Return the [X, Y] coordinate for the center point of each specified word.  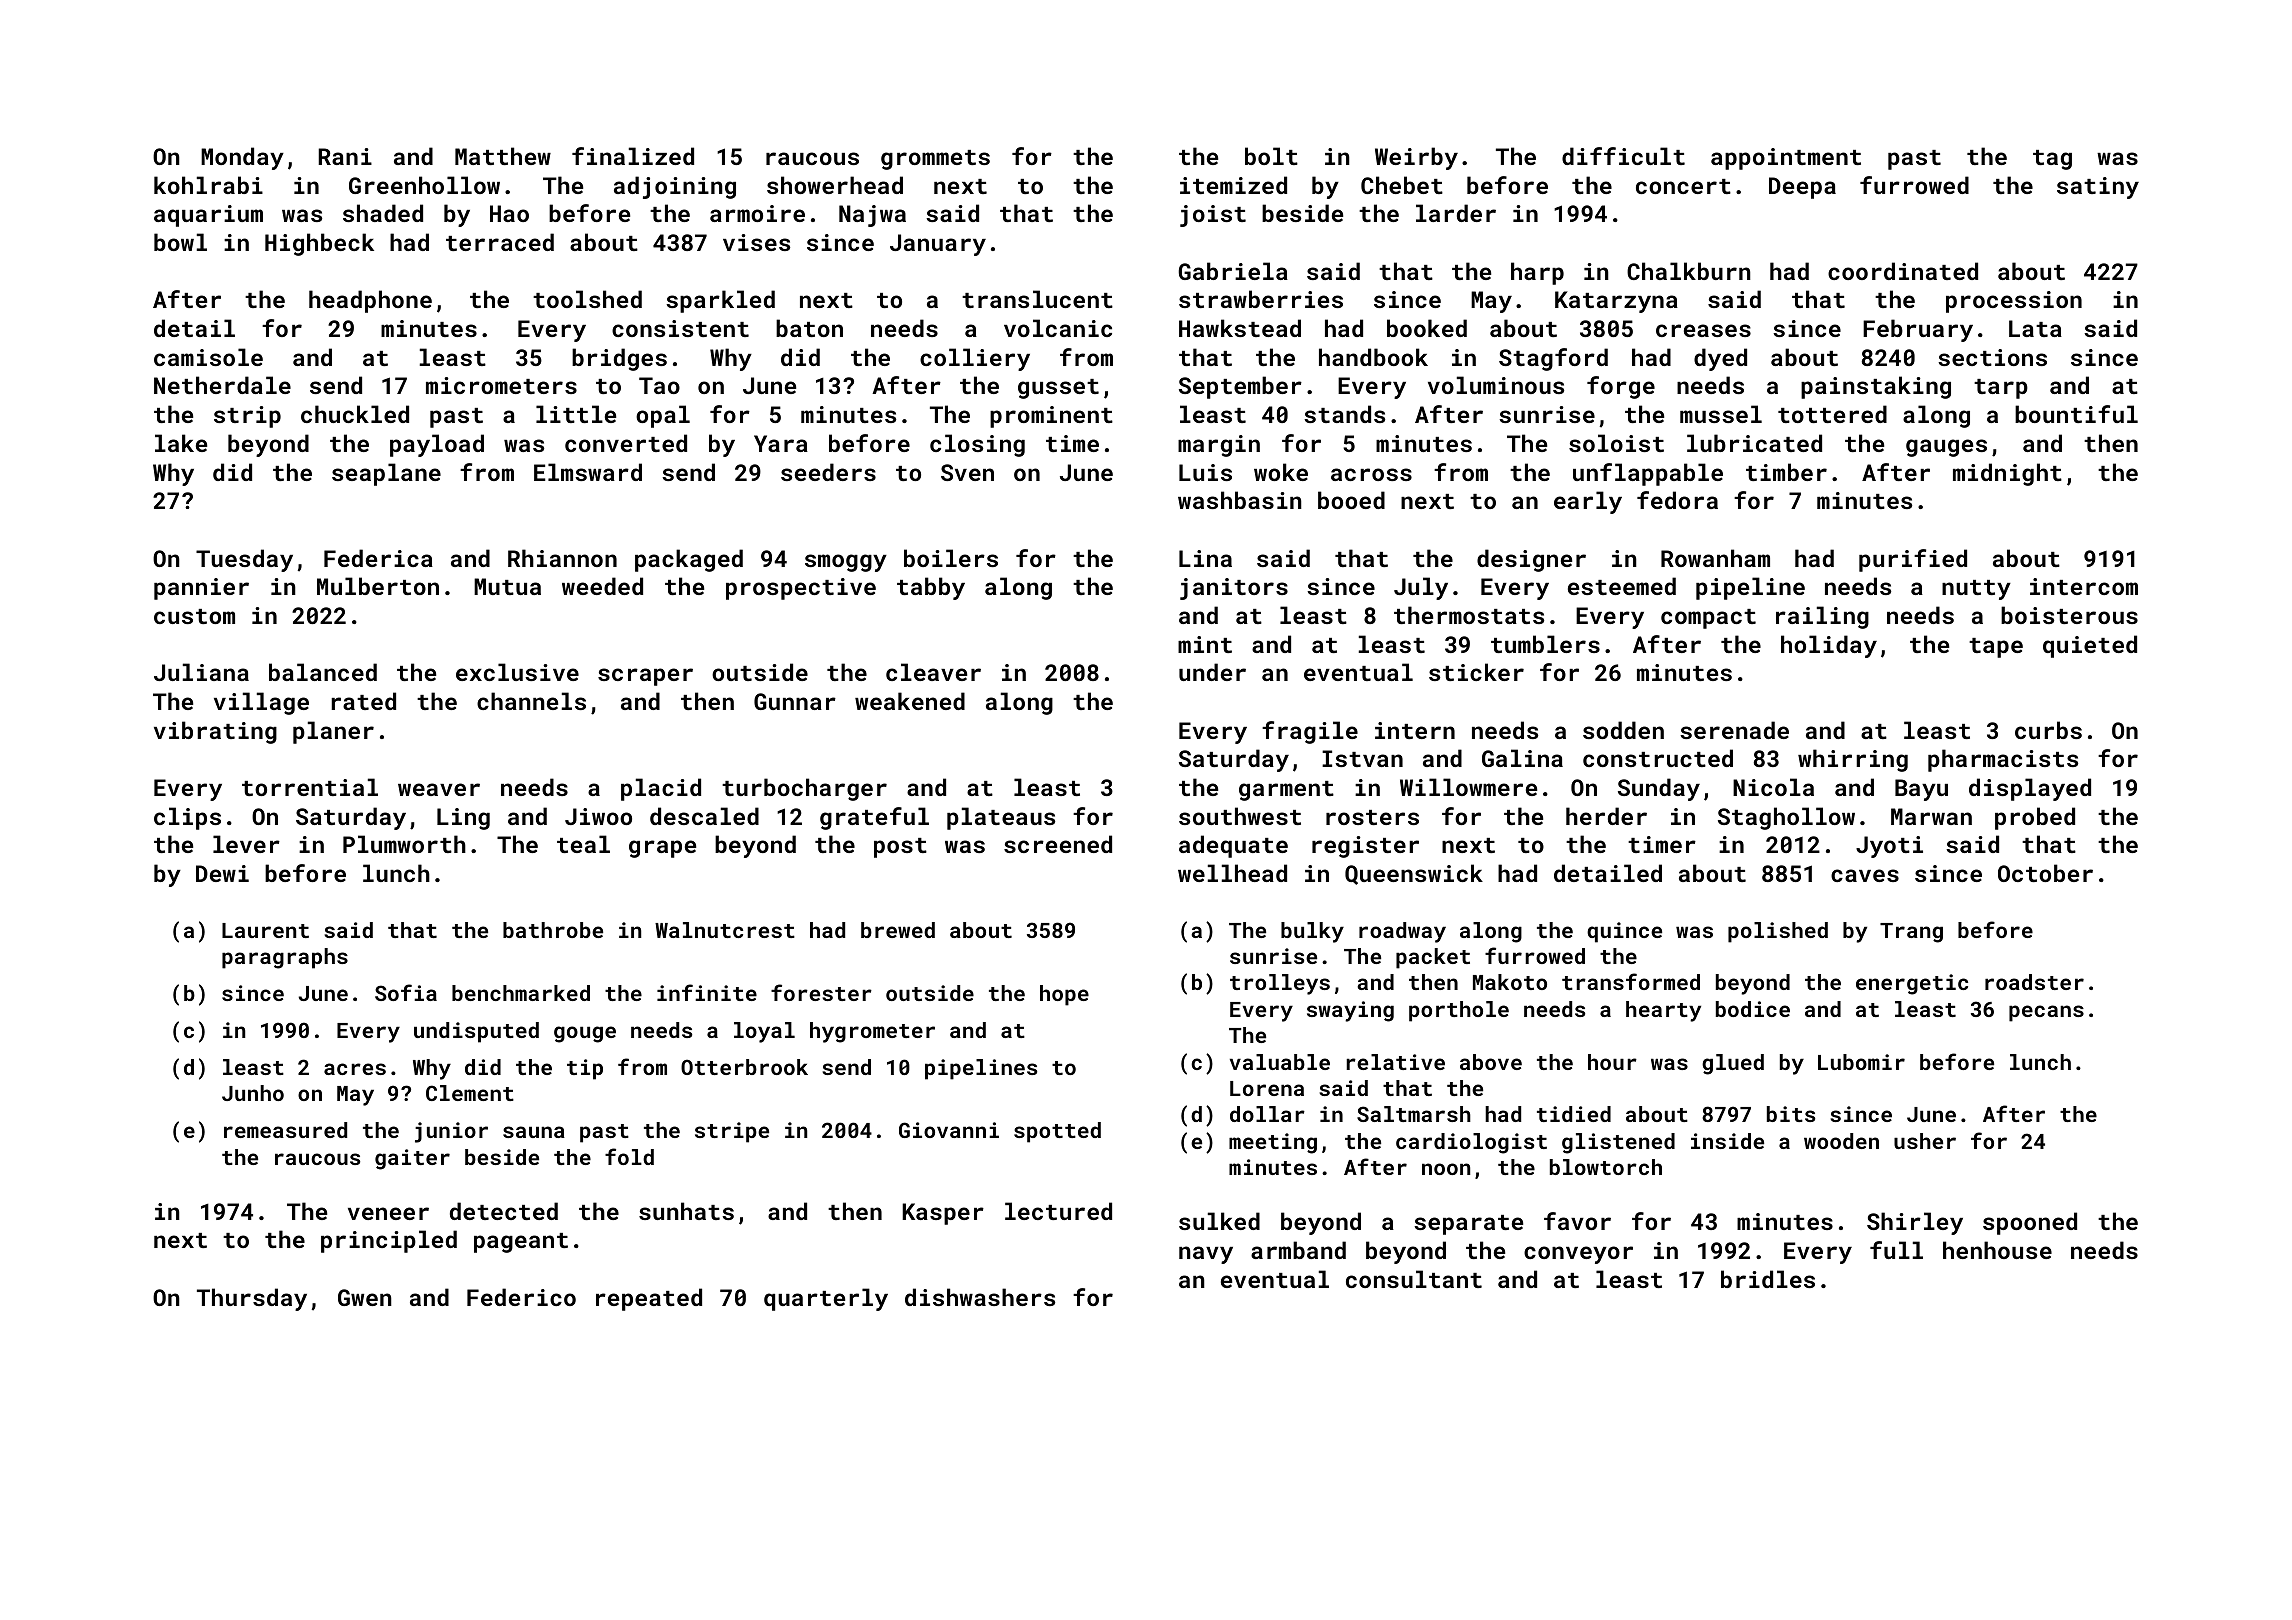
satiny [2098, 188]
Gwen [365, 1297]
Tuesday [244, 560]
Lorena [1267, 1088]
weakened [910, 701]
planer [333, 732]
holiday [1829, 646]
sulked [1219, 1221]
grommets [935, 160]
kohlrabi [208, 185]
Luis [1205, 472]
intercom [2084, 586]
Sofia [406, 992]
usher [1925, 1141]
